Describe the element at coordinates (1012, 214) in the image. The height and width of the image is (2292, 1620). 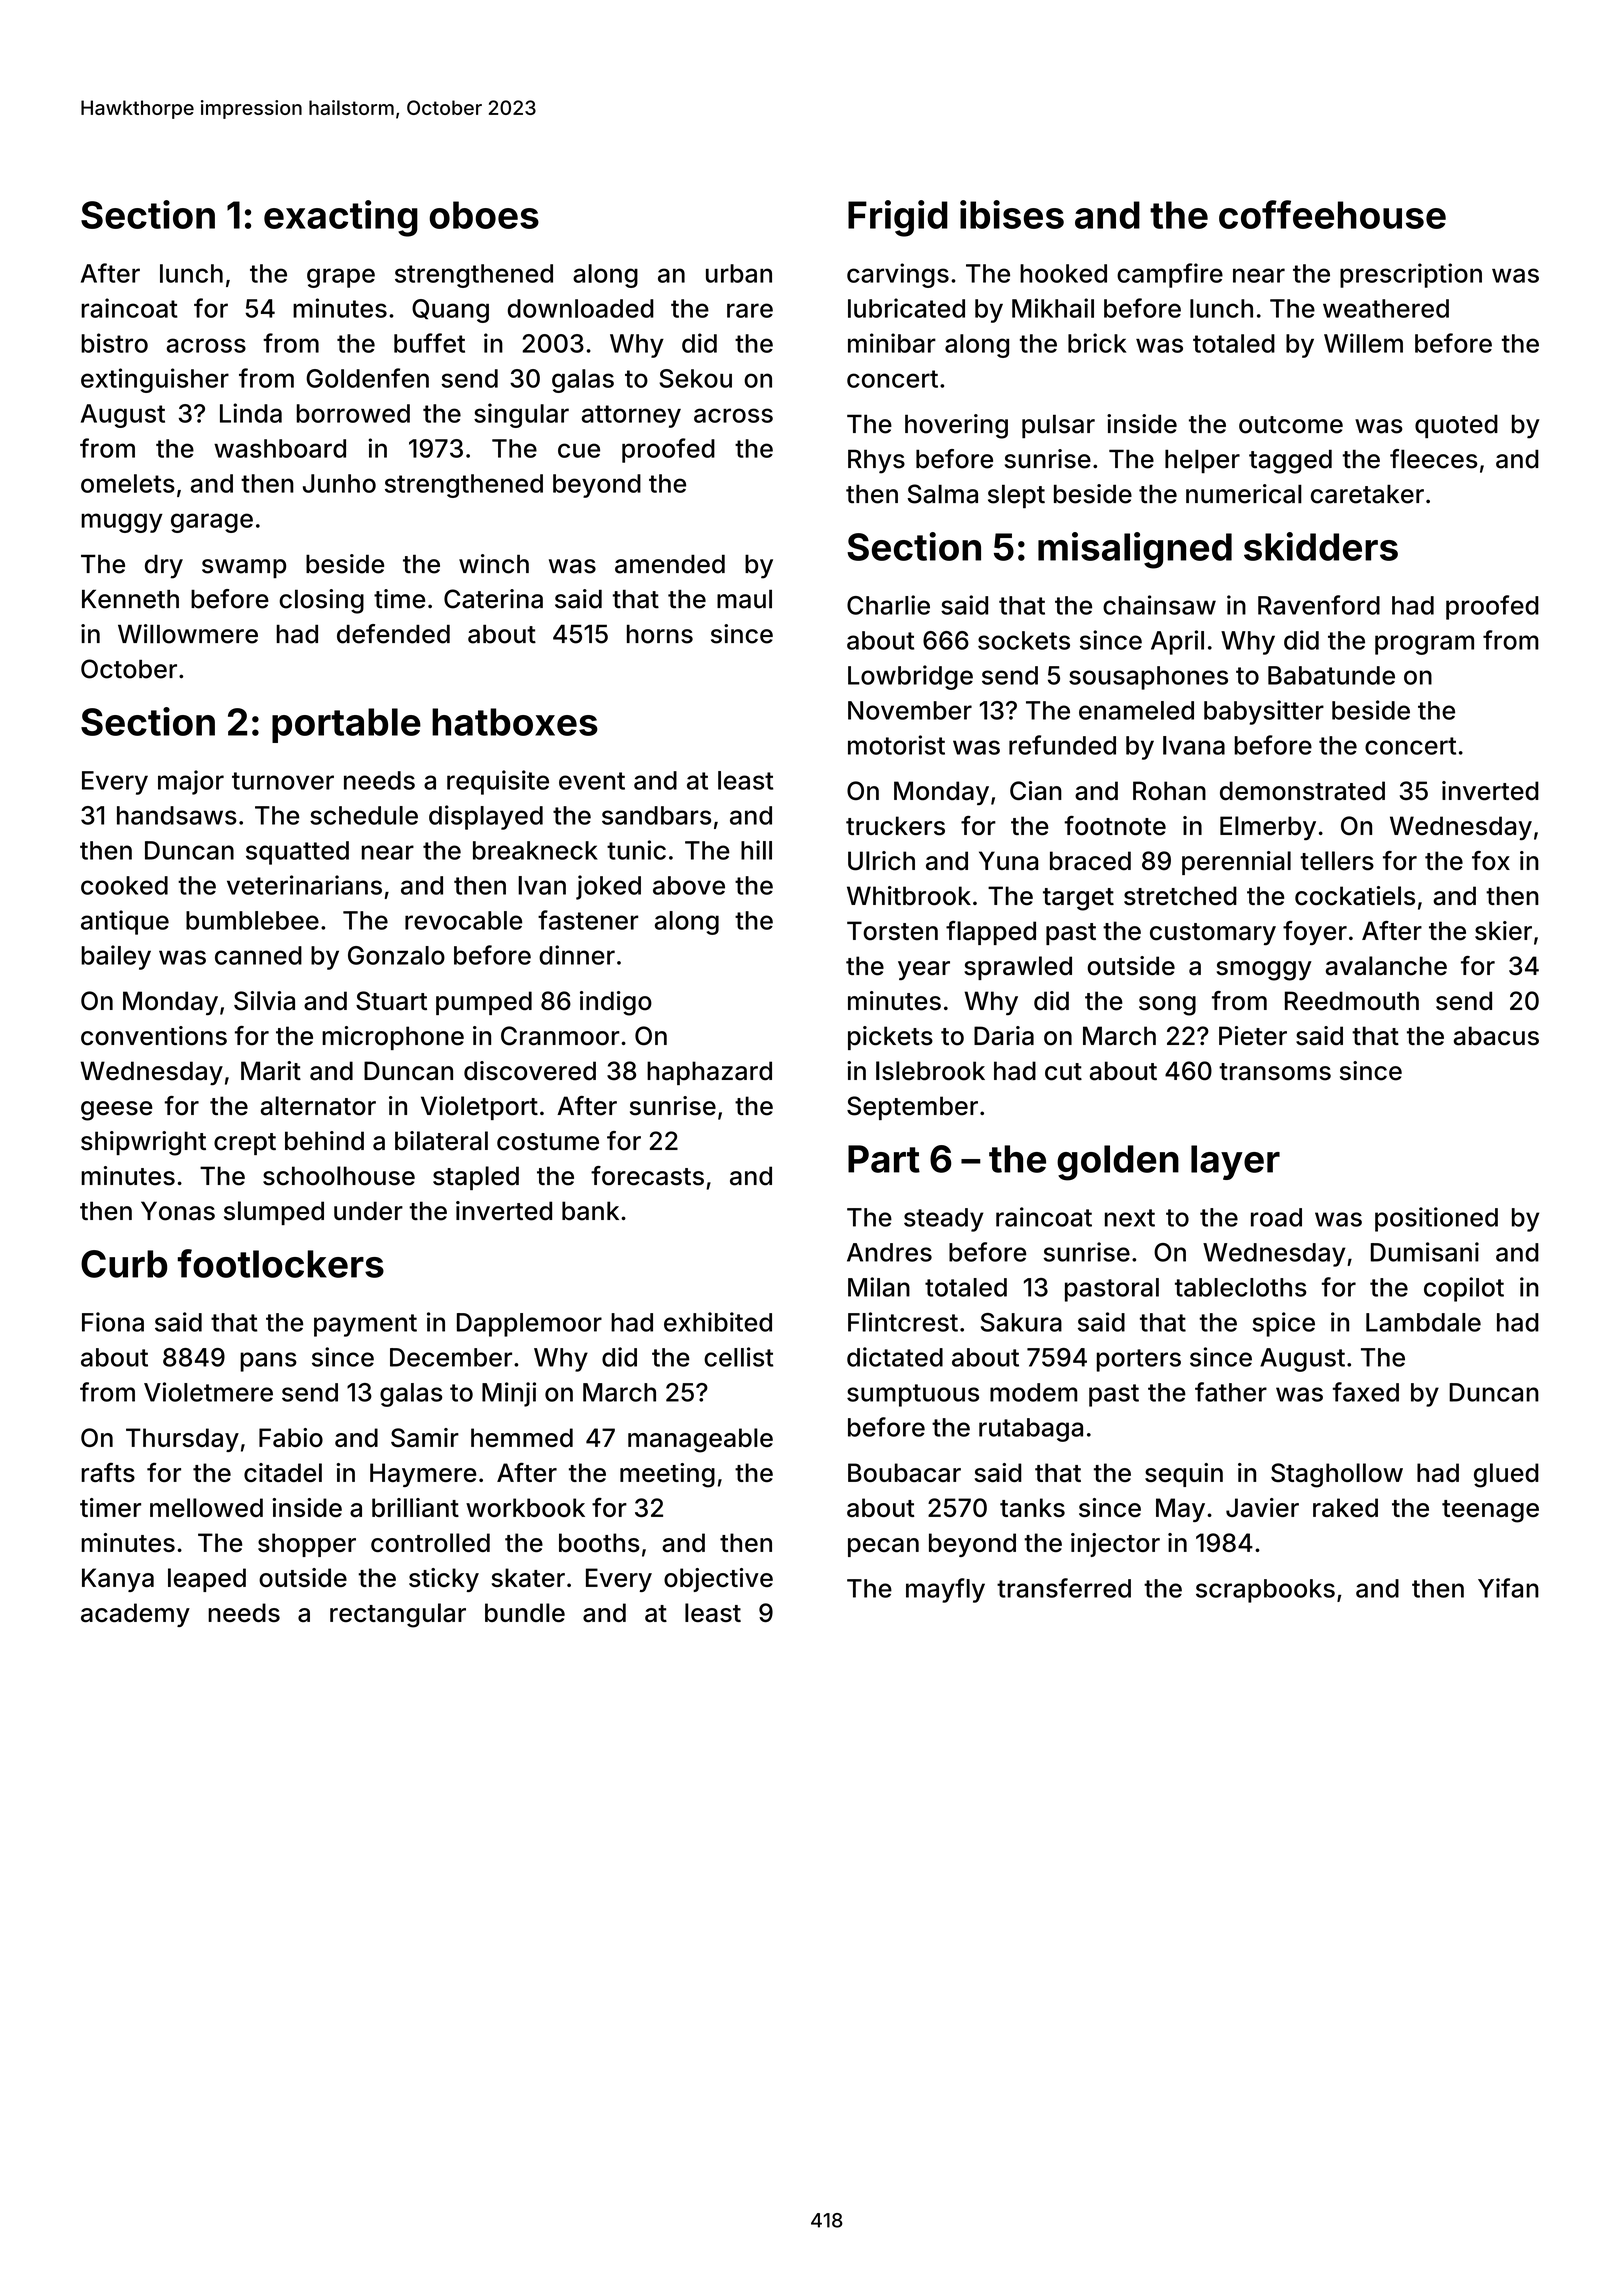
I see `ibises` at that location.
